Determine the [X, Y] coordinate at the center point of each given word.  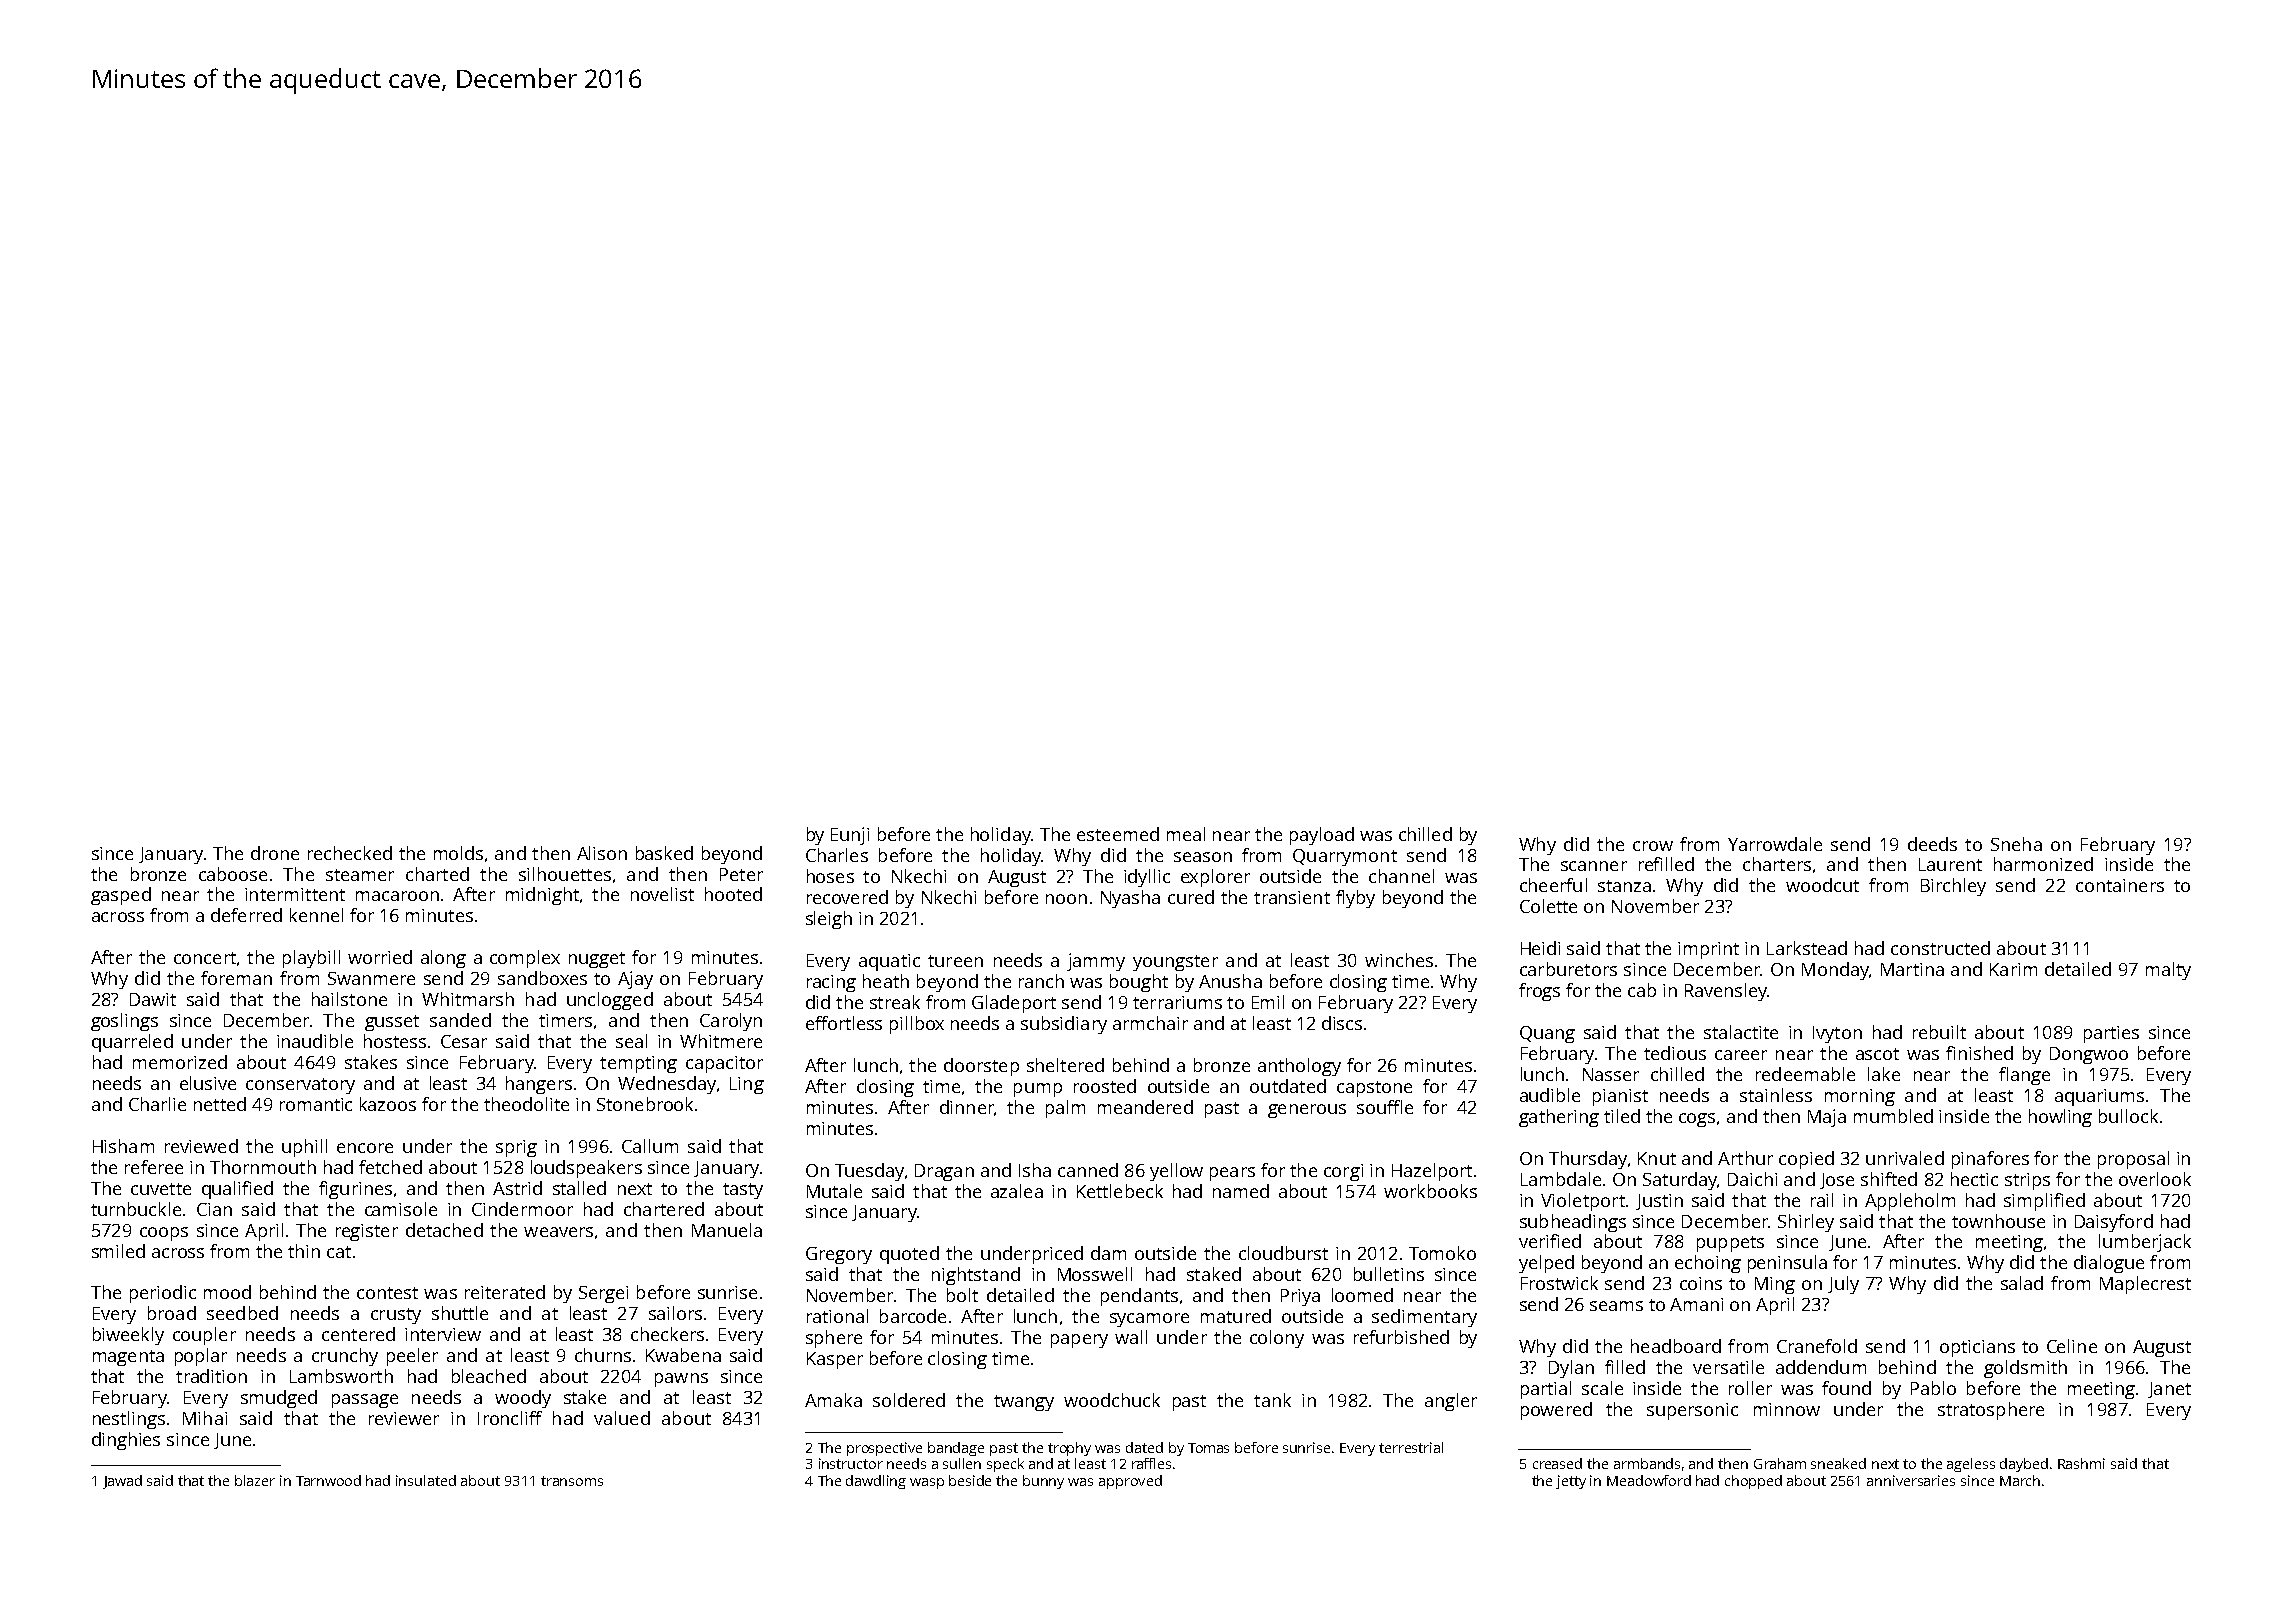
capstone [1374, 1089]
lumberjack [2145, 1243]
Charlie [157, 1104]
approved [1130, 1482]
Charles [837, 855]
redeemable [1805, 1074]
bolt [962, 1295]
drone [275, 853]
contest [387, 1293]
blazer [255, 1480]
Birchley [1953, 887]
